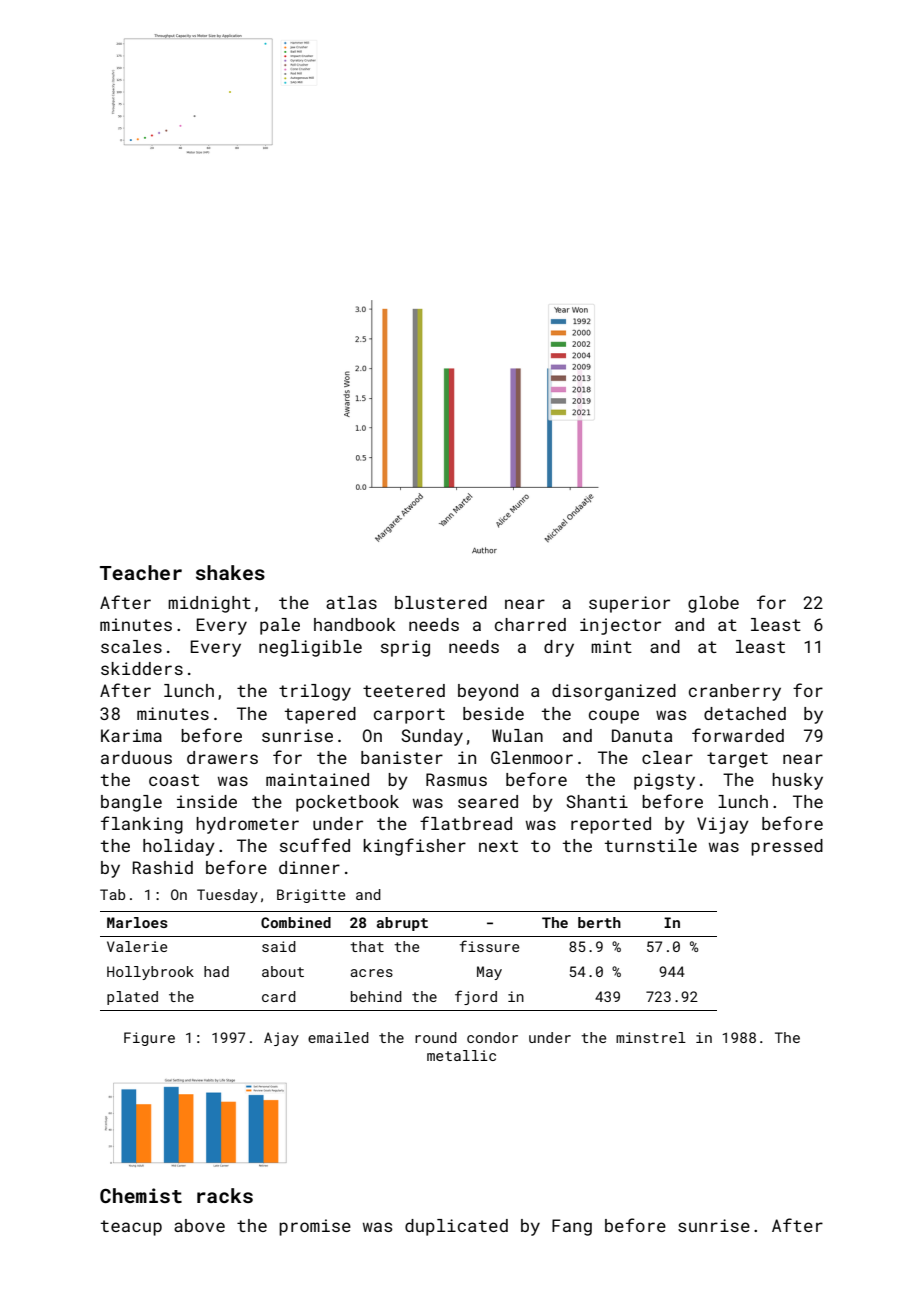  What do you see at coordinates (225, 1195) in the screenshot?
I see `racks` at bounding box center [225, 1195].
